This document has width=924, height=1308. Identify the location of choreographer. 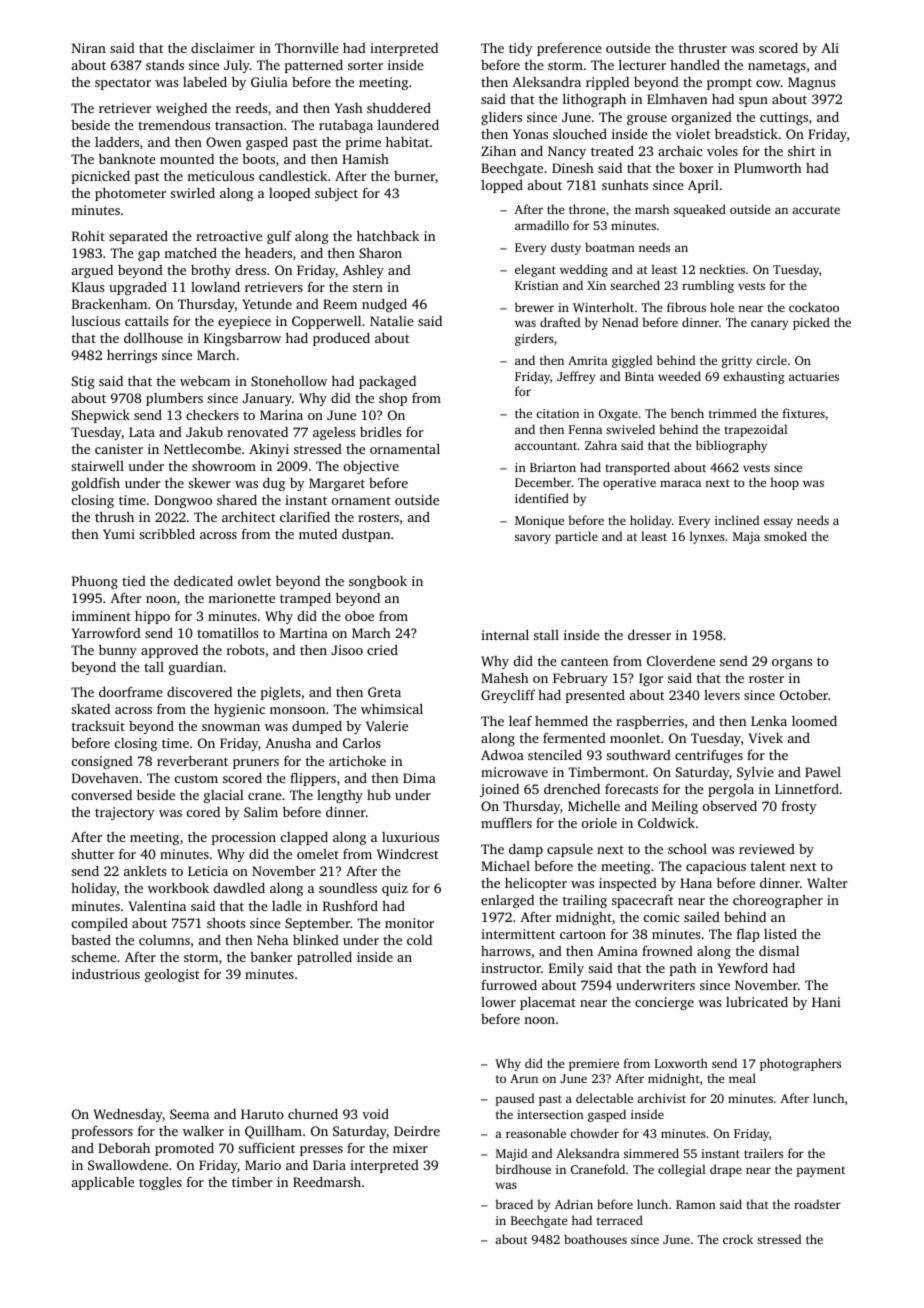
(778, 901).
